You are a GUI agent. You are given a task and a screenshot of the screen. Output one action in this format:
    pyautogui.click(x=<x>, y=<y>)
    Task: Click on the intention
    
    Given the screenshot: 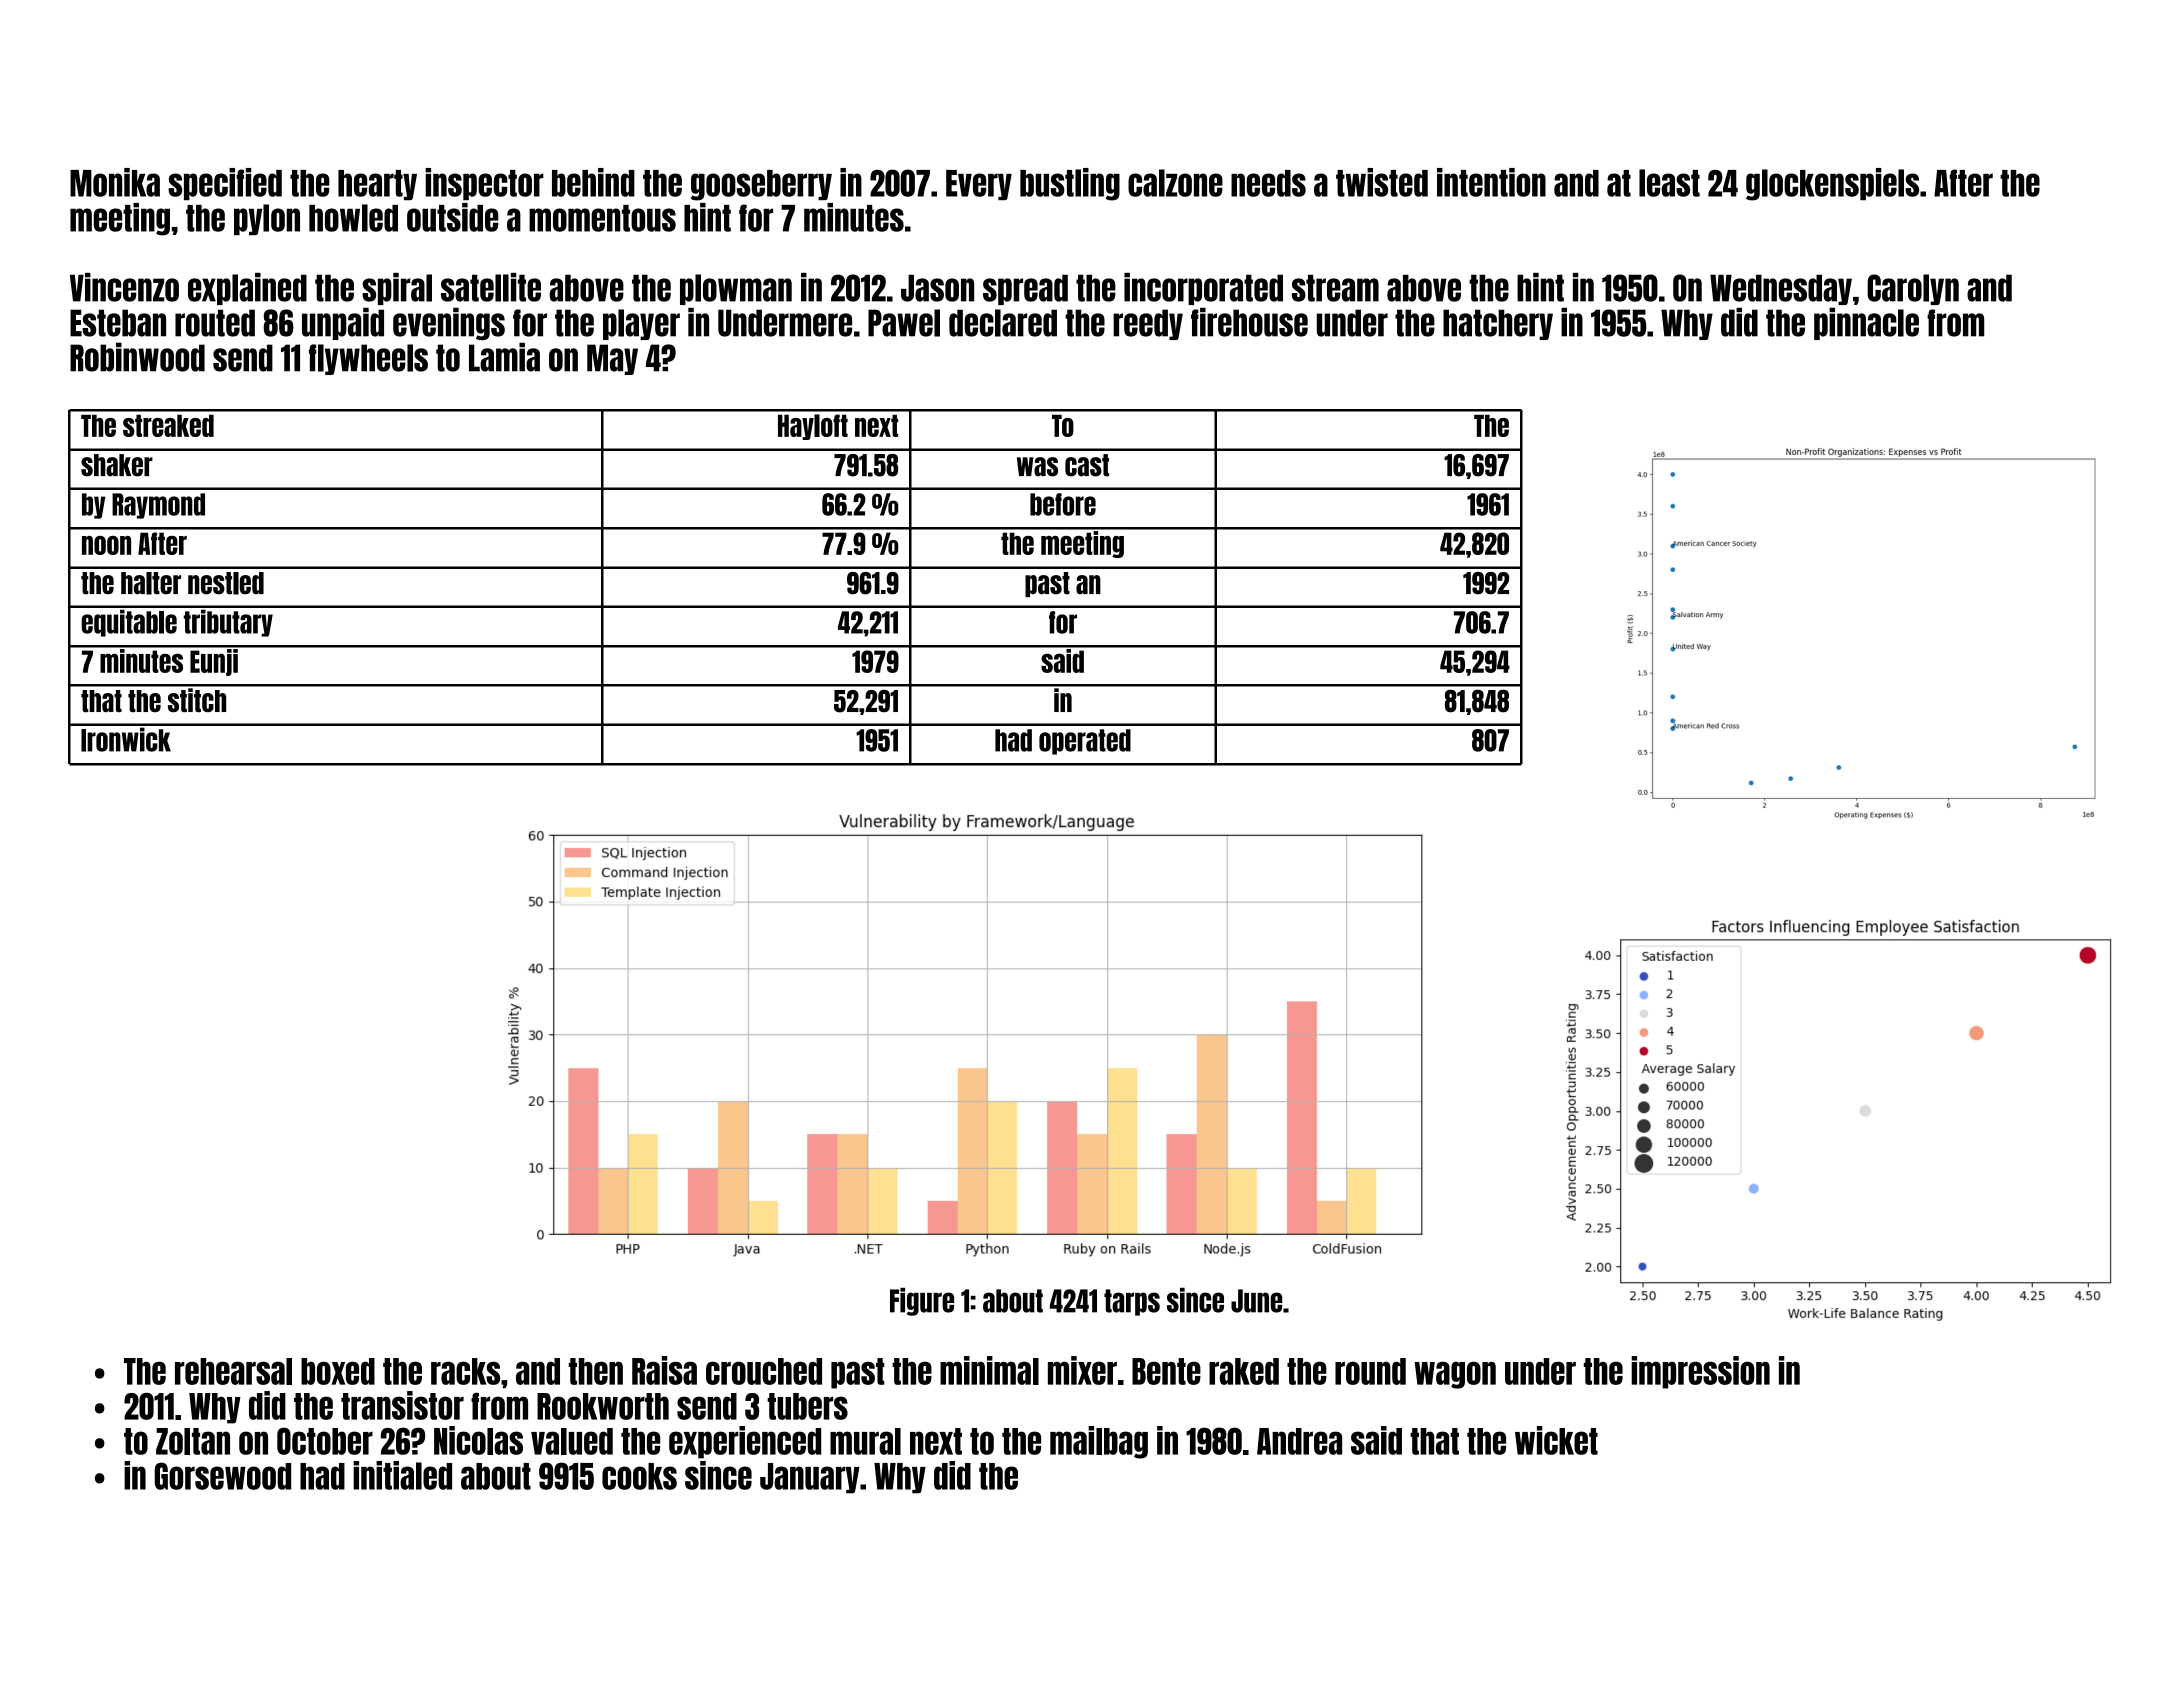 What is the action you would take?
    pyautogui.click(x=1491, y=182)
